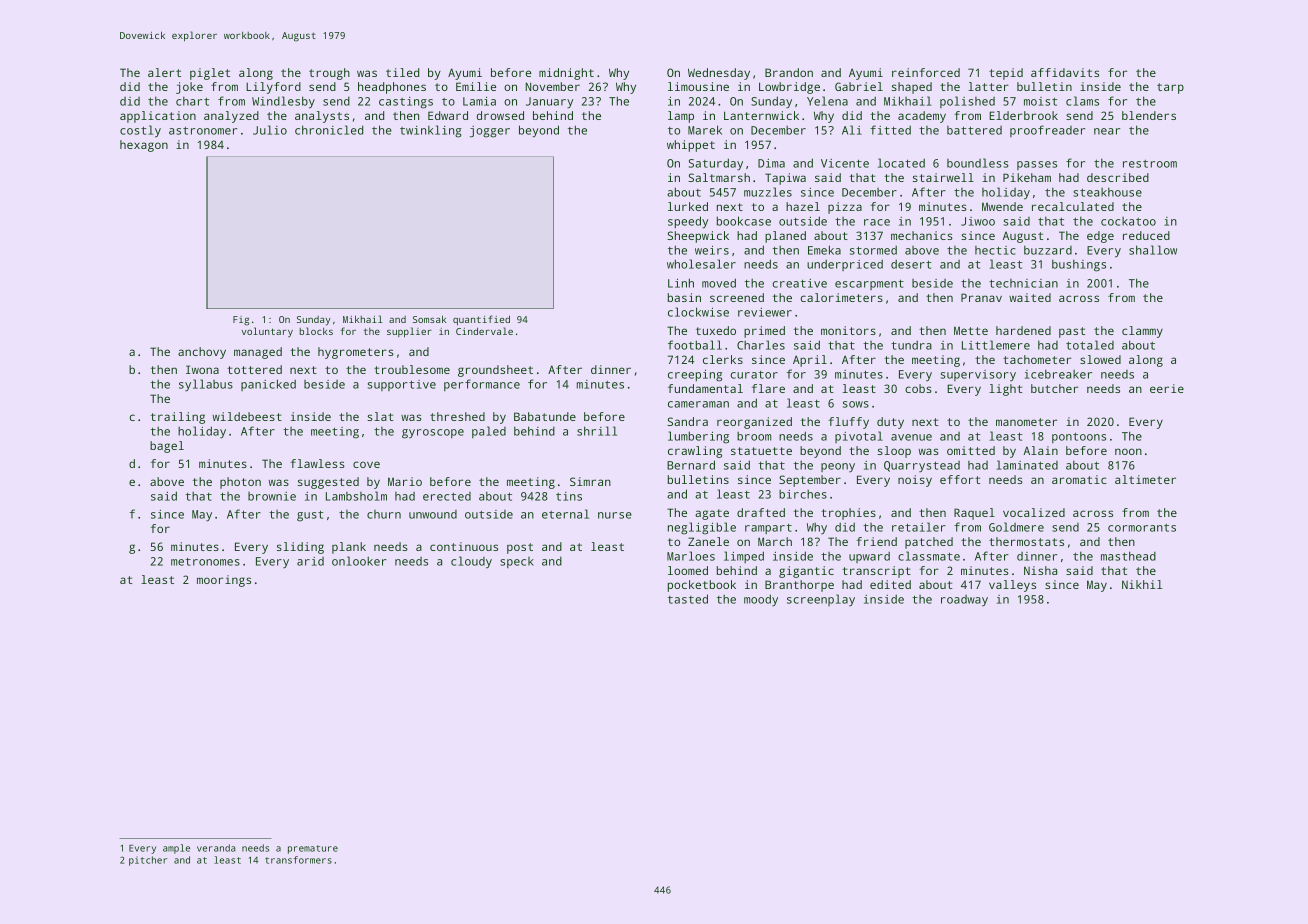 The width and height of the image is (1308, 924). I want to click on hexagon, so click(144, 146).
